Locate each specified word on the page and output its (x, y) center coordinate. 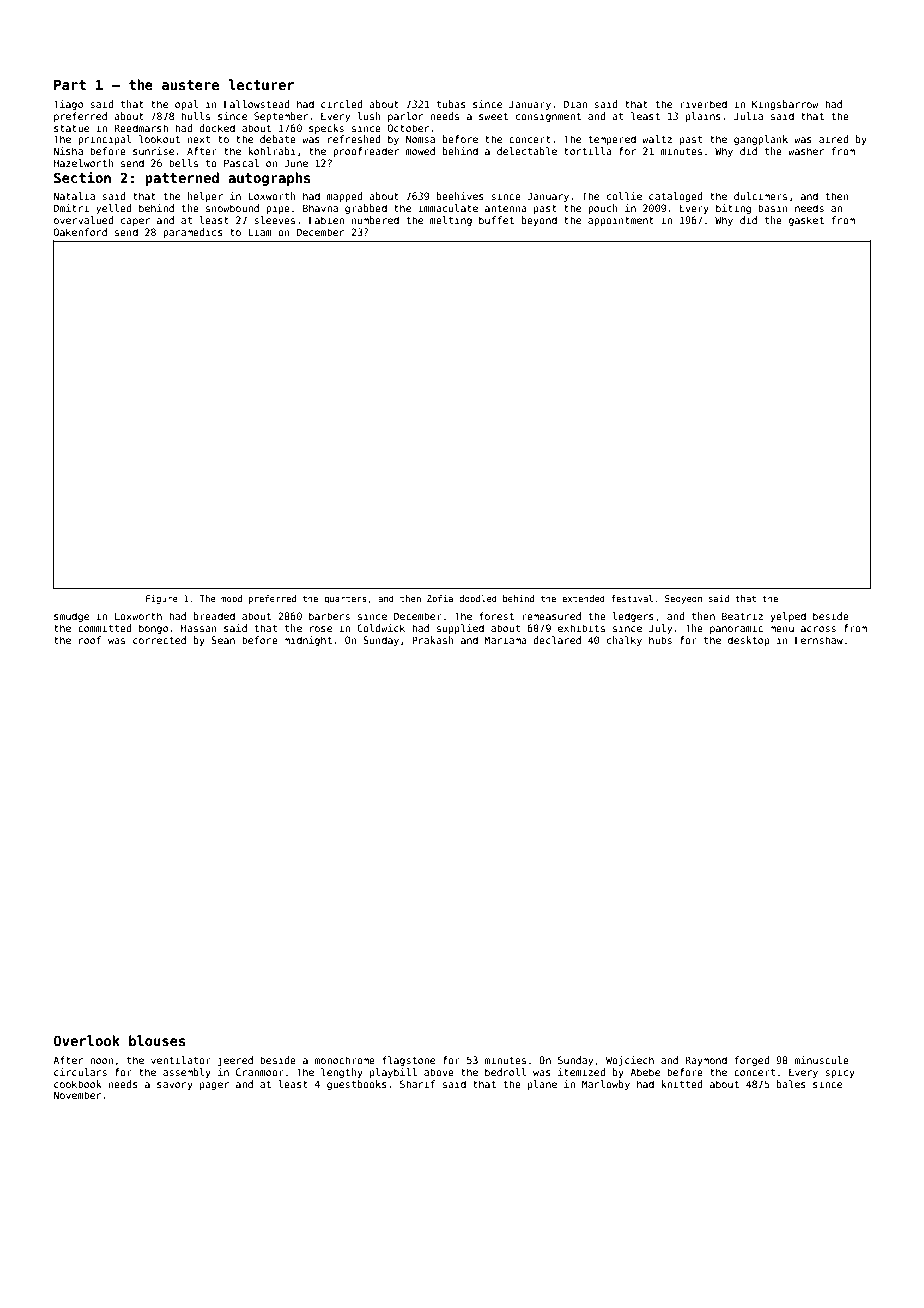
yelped (788, 617)
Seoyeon (683, 599)
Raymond (706, 1061)
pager (214, 1086)
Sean (223, 640)
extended (583, 598)
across (818, 629)
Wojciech (630, 1061)
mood (231, 598)
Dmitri (71, 208)
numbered (375, 220)
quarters (345, 600)
